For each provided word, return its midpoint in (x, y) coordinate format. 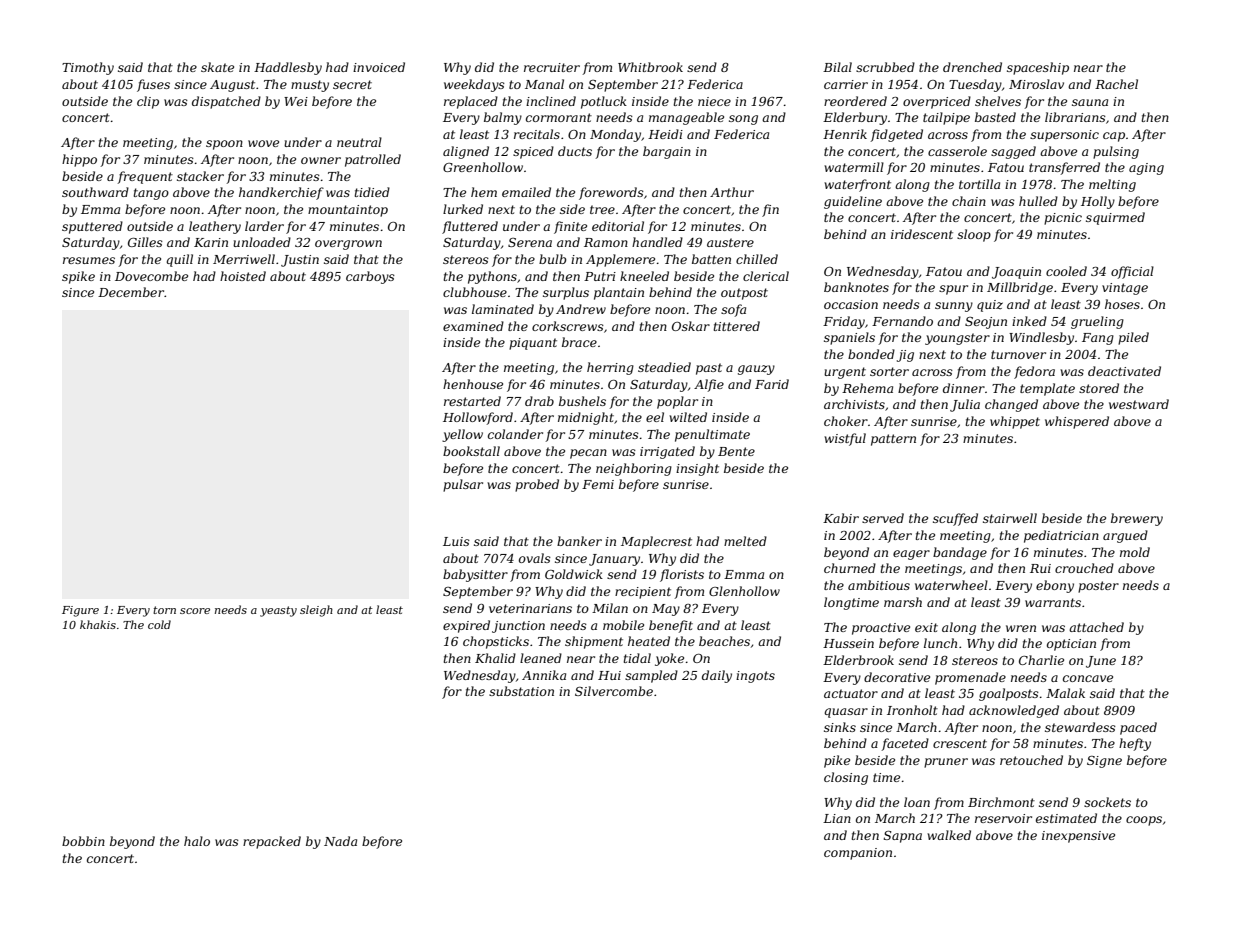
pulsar (463, 485)
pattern (893, 440)
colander (515, 434)
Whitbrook (650, 67)
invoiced (379, 67)
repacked (272, 842)
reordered (855, 101)
